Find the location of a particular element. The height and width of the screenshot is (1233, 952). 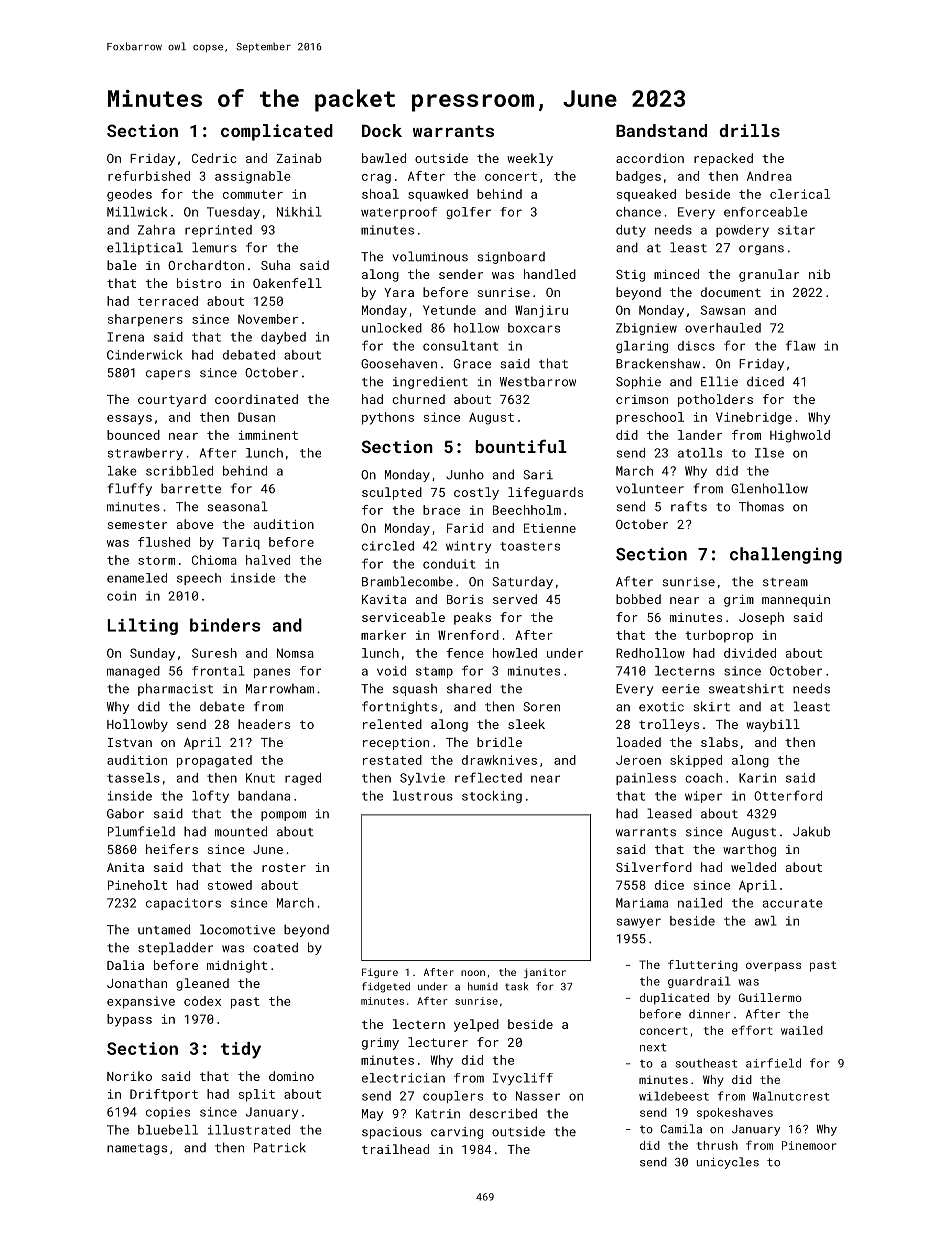

voluminous is located at coordinates (430, 256).
